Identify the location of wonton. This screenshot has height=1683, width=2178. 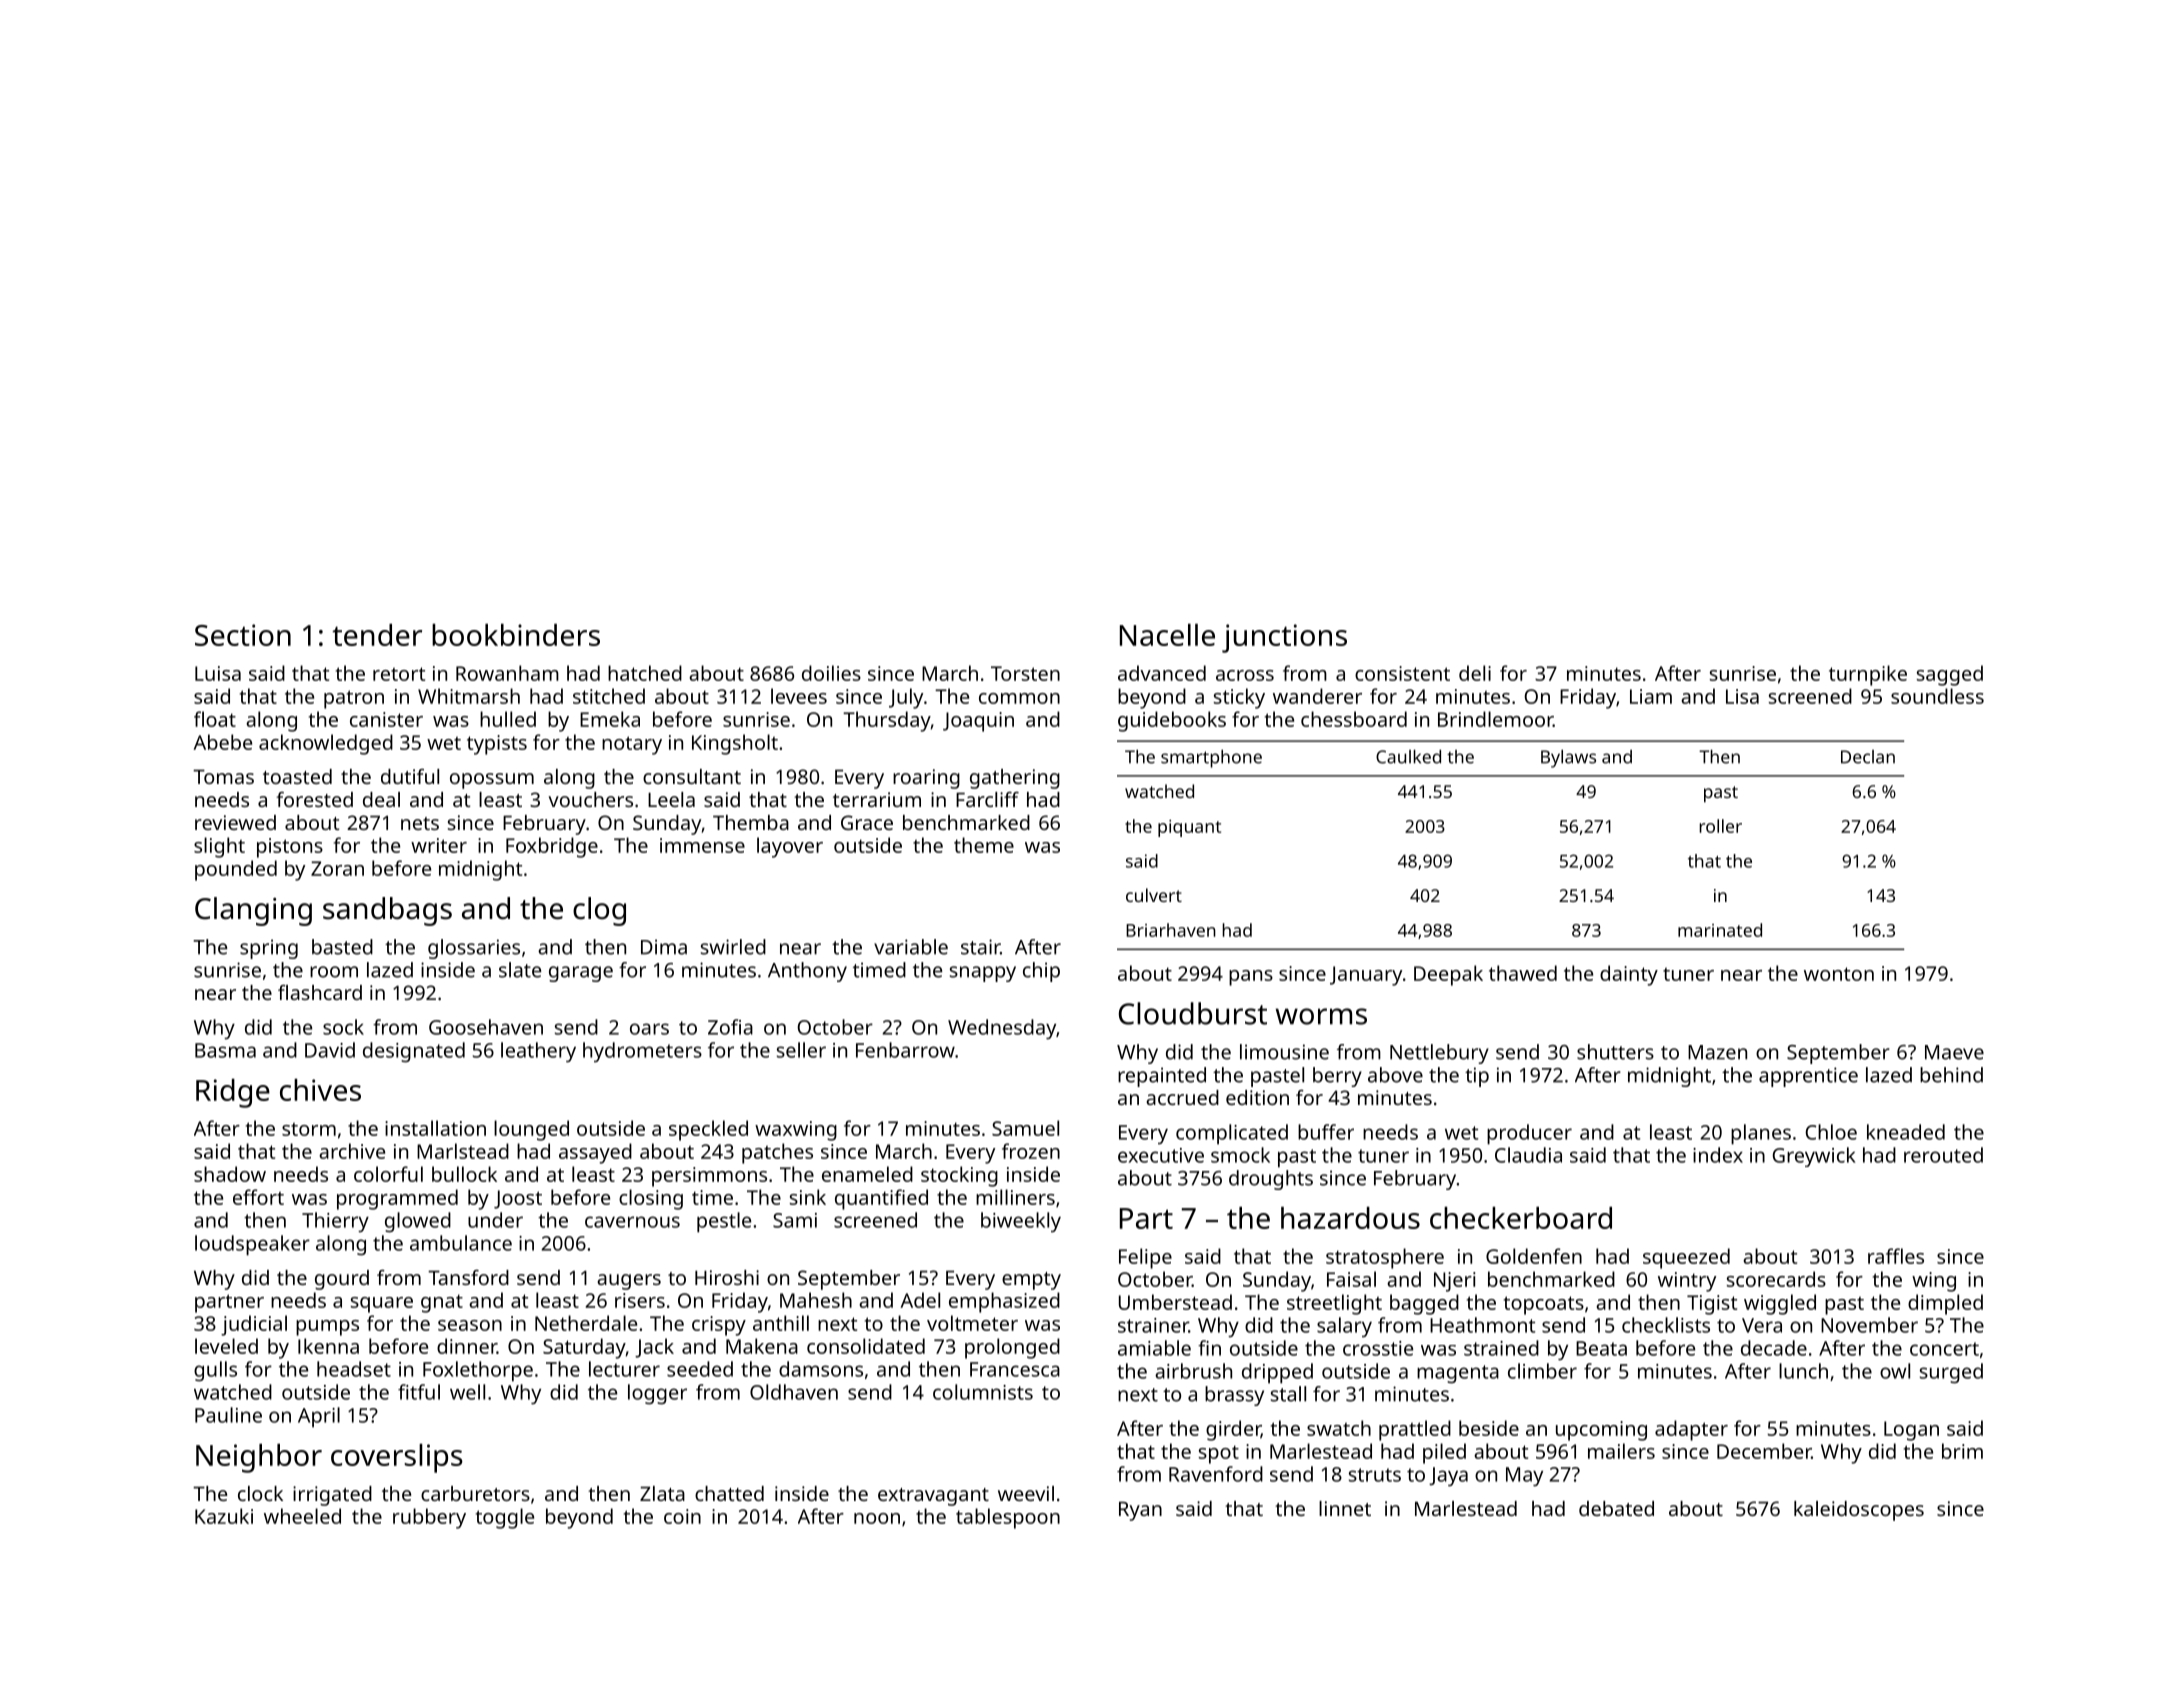
(1839, 974).
